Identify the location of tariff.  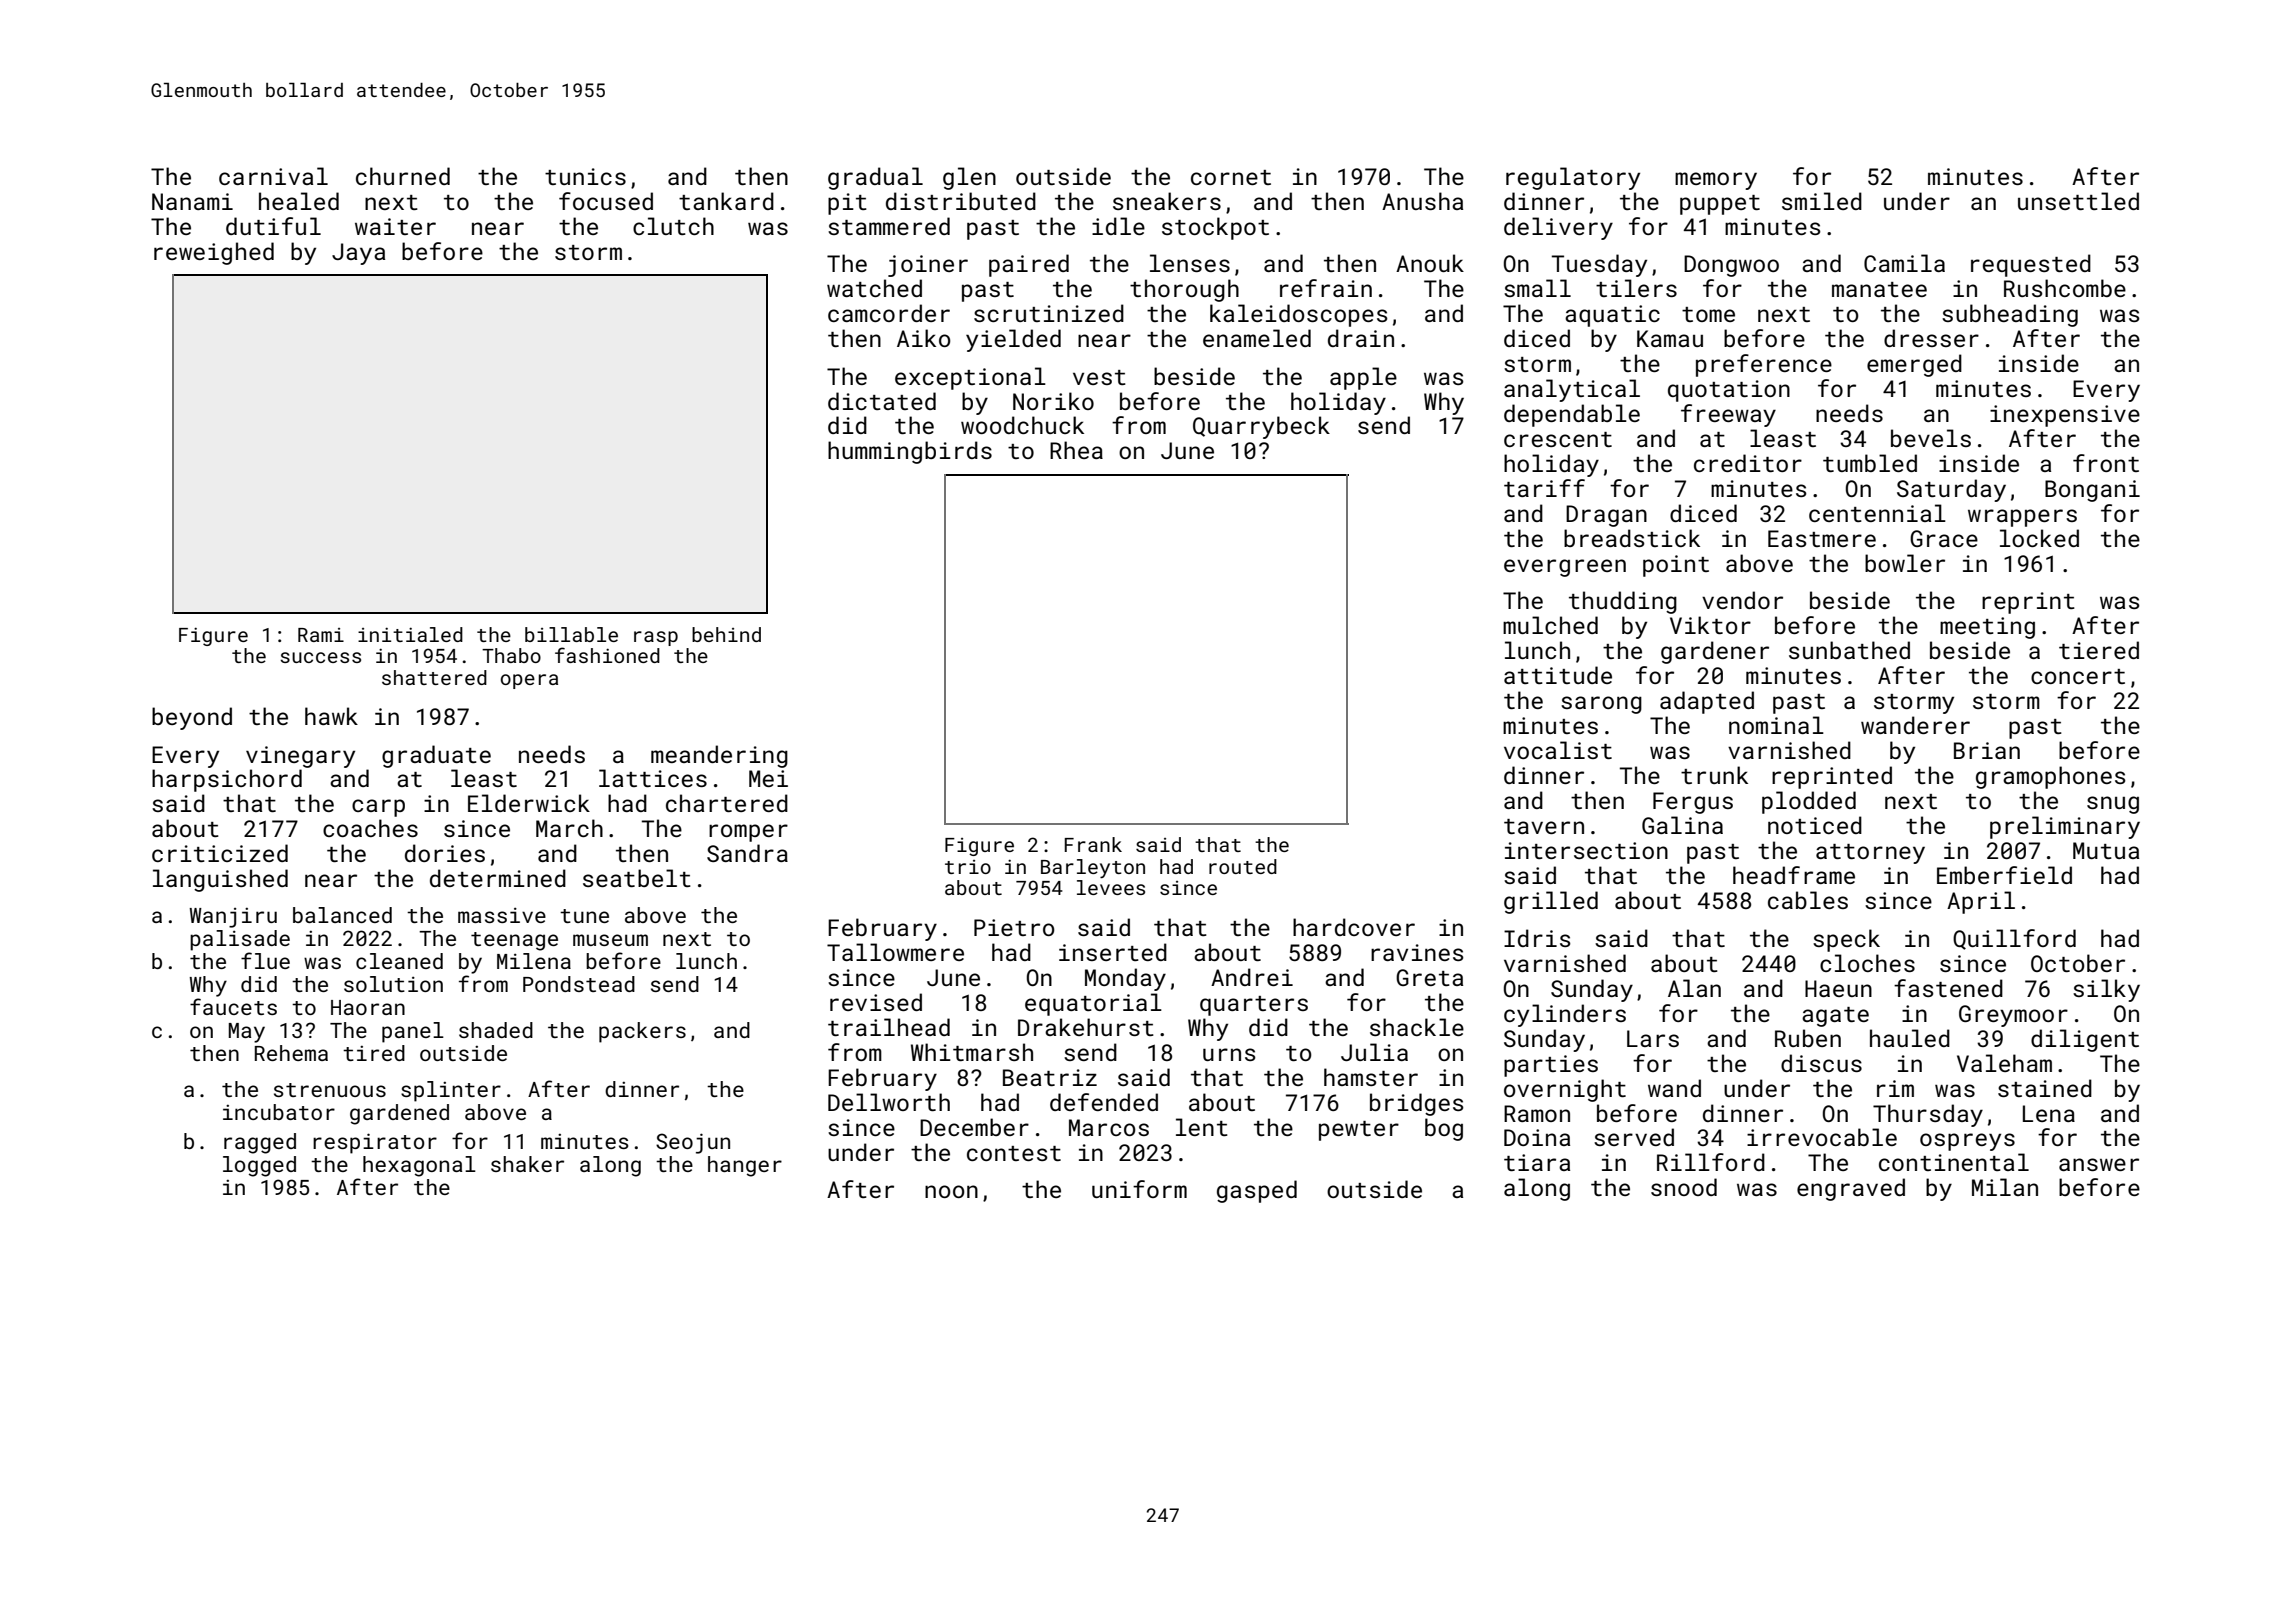
(1544, 488).
